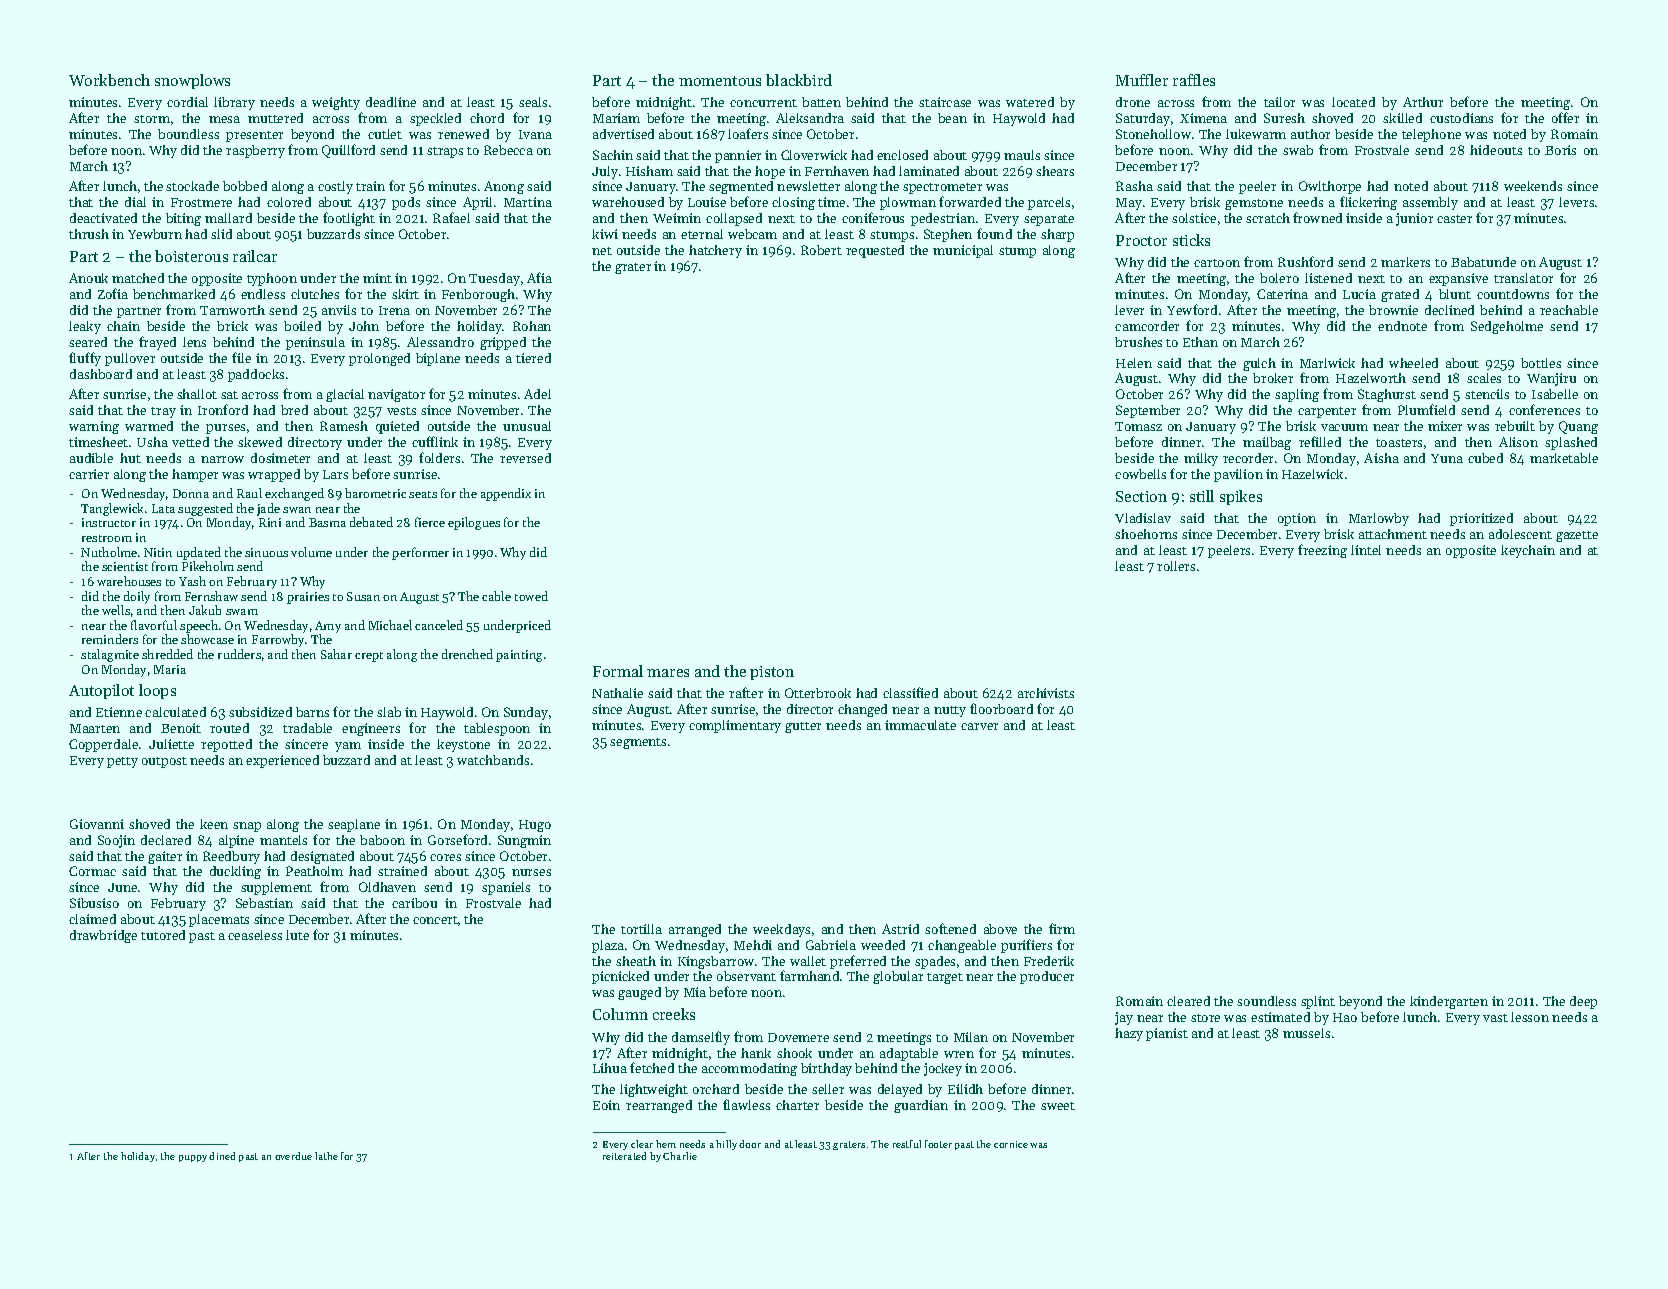 Image resolution: width=1668 pixels, height=1289 pixels. Describe the element at coordinates (130, 359) in the document. I see `pullover` at that location.
